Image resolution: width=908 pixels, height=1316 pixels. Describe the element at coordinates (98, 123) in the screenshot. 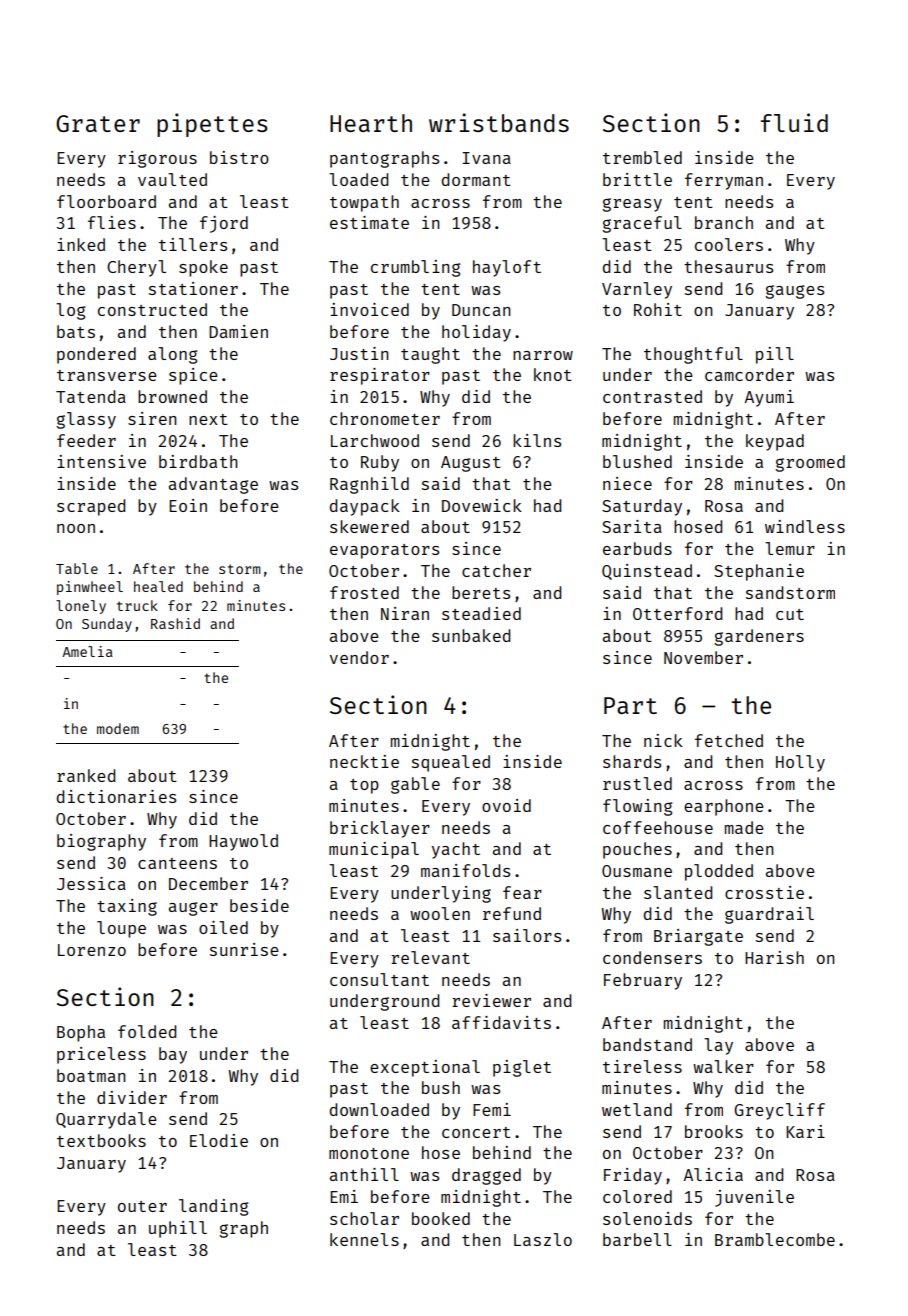

I see `Grater` at that location.
